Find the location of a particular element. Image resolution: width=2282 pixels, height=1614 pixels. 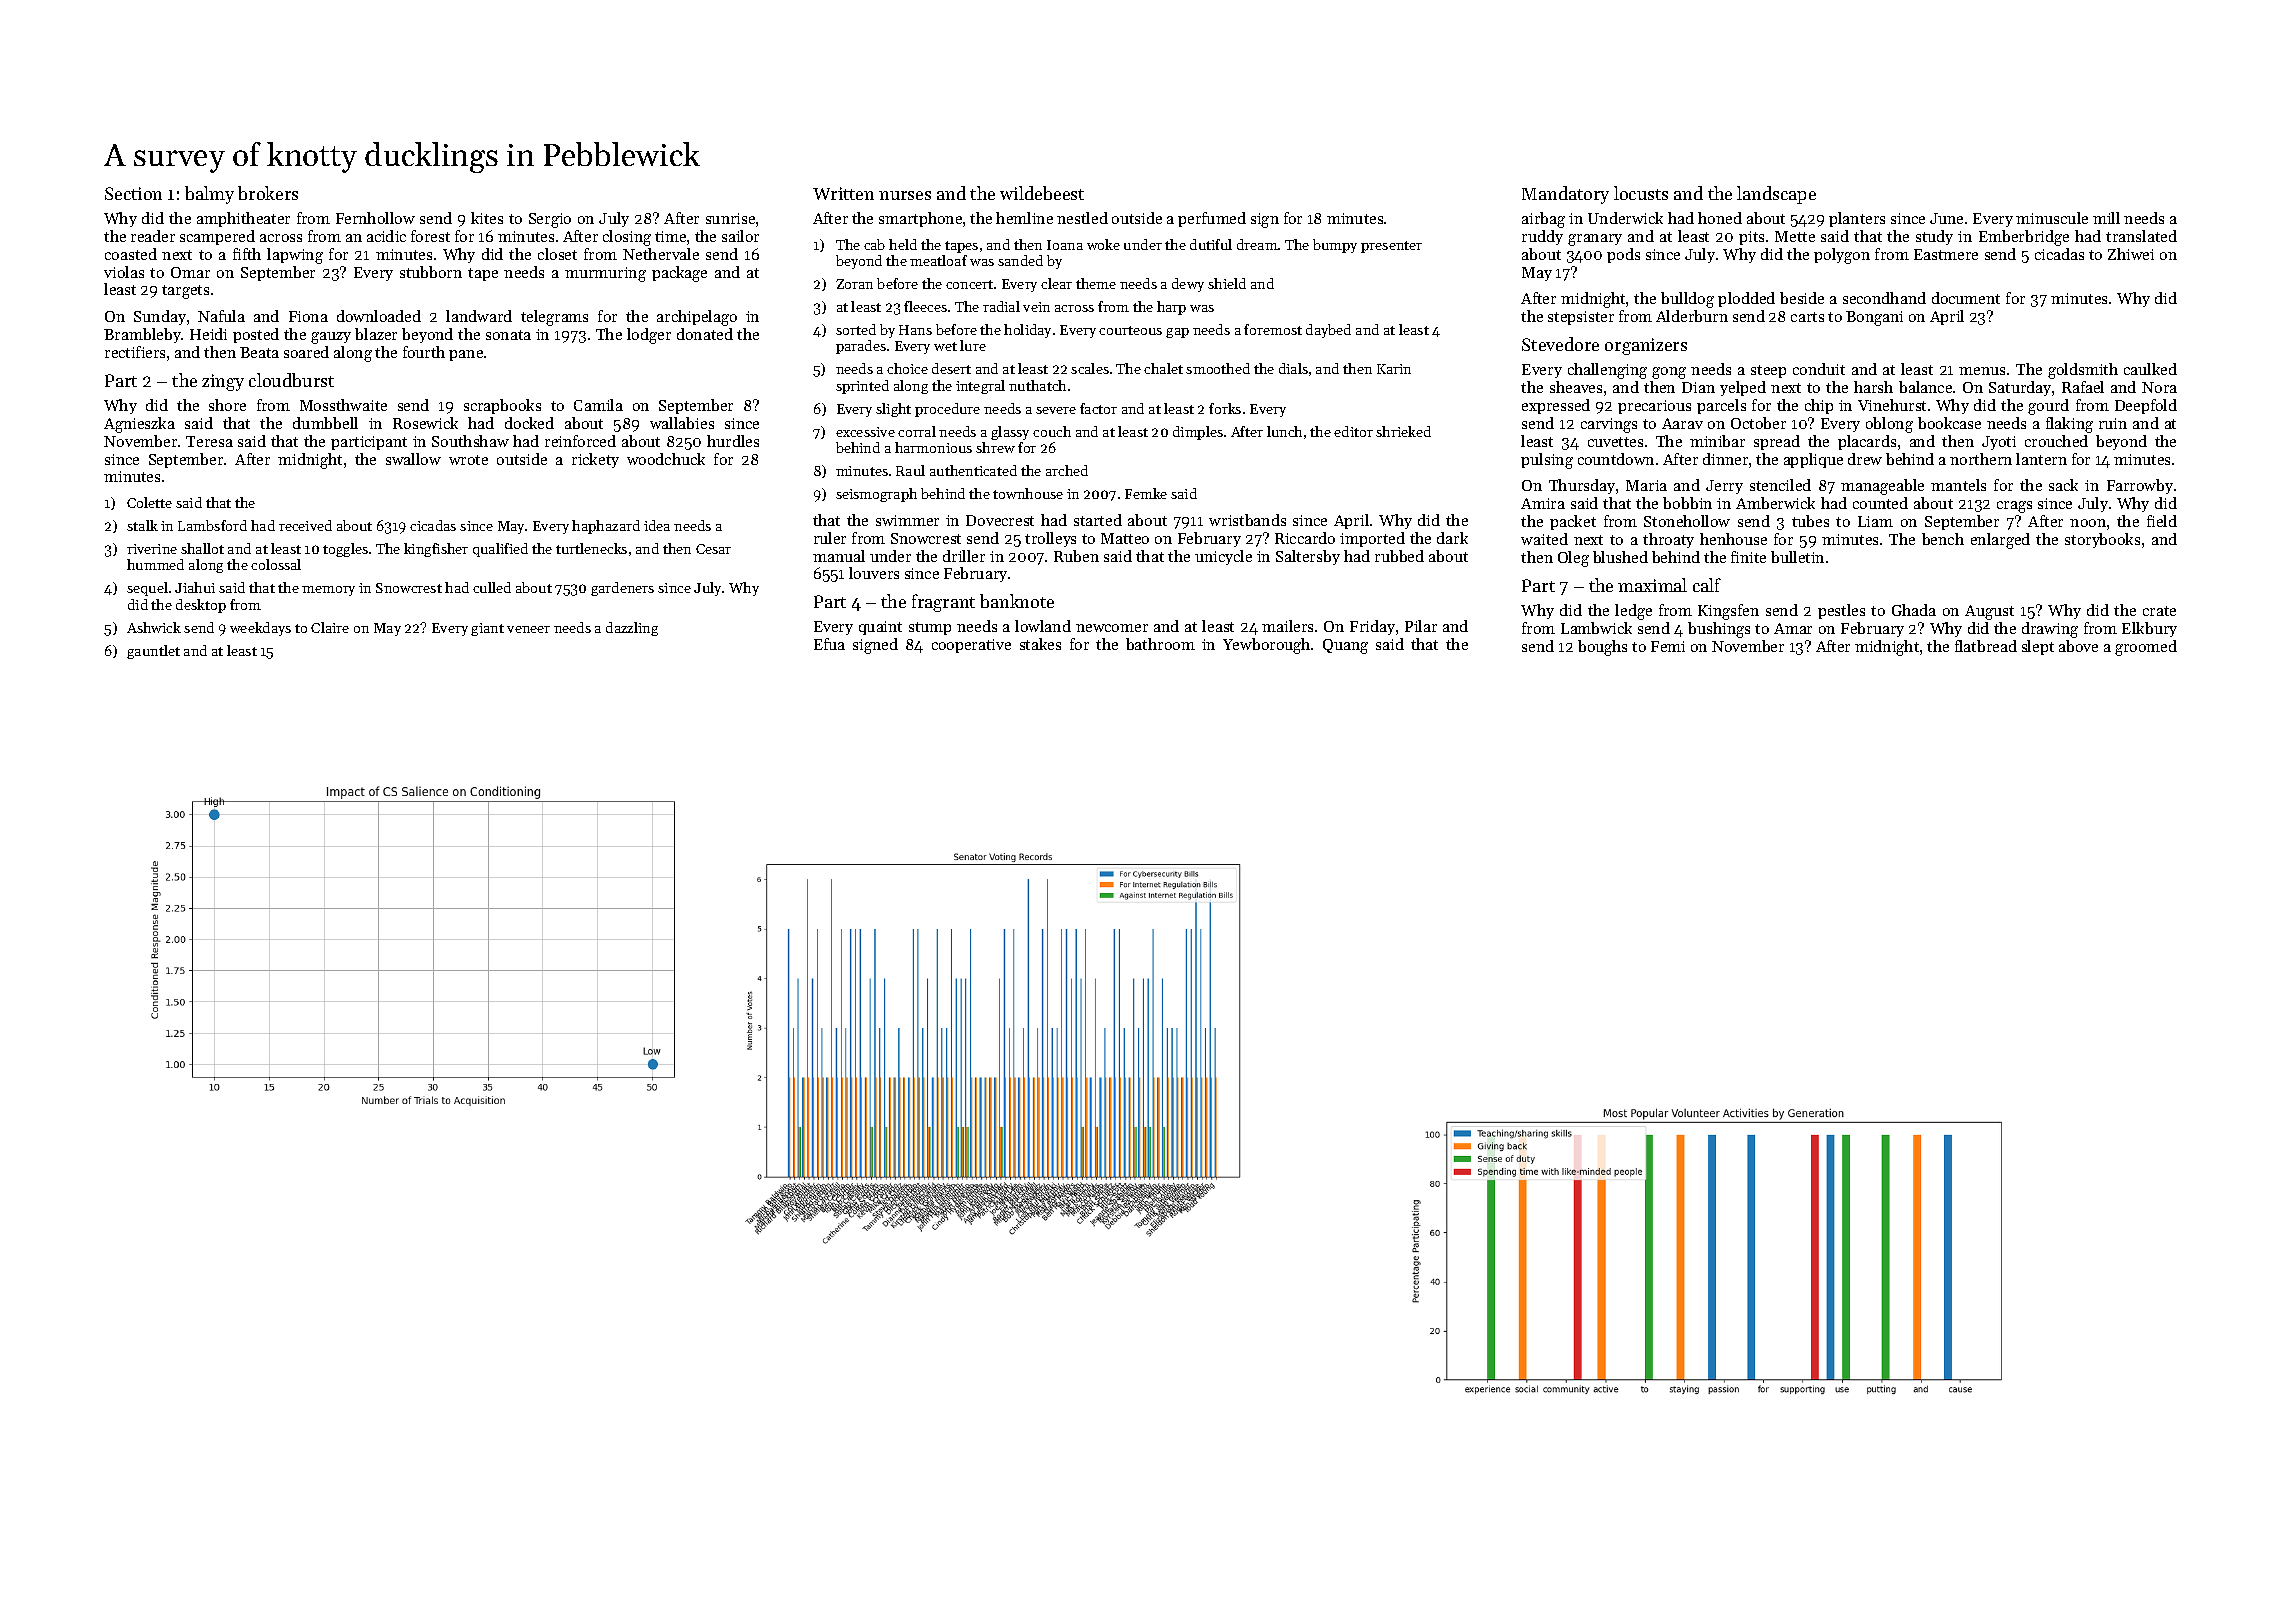

brokers is located at coordinates (268, 193).
